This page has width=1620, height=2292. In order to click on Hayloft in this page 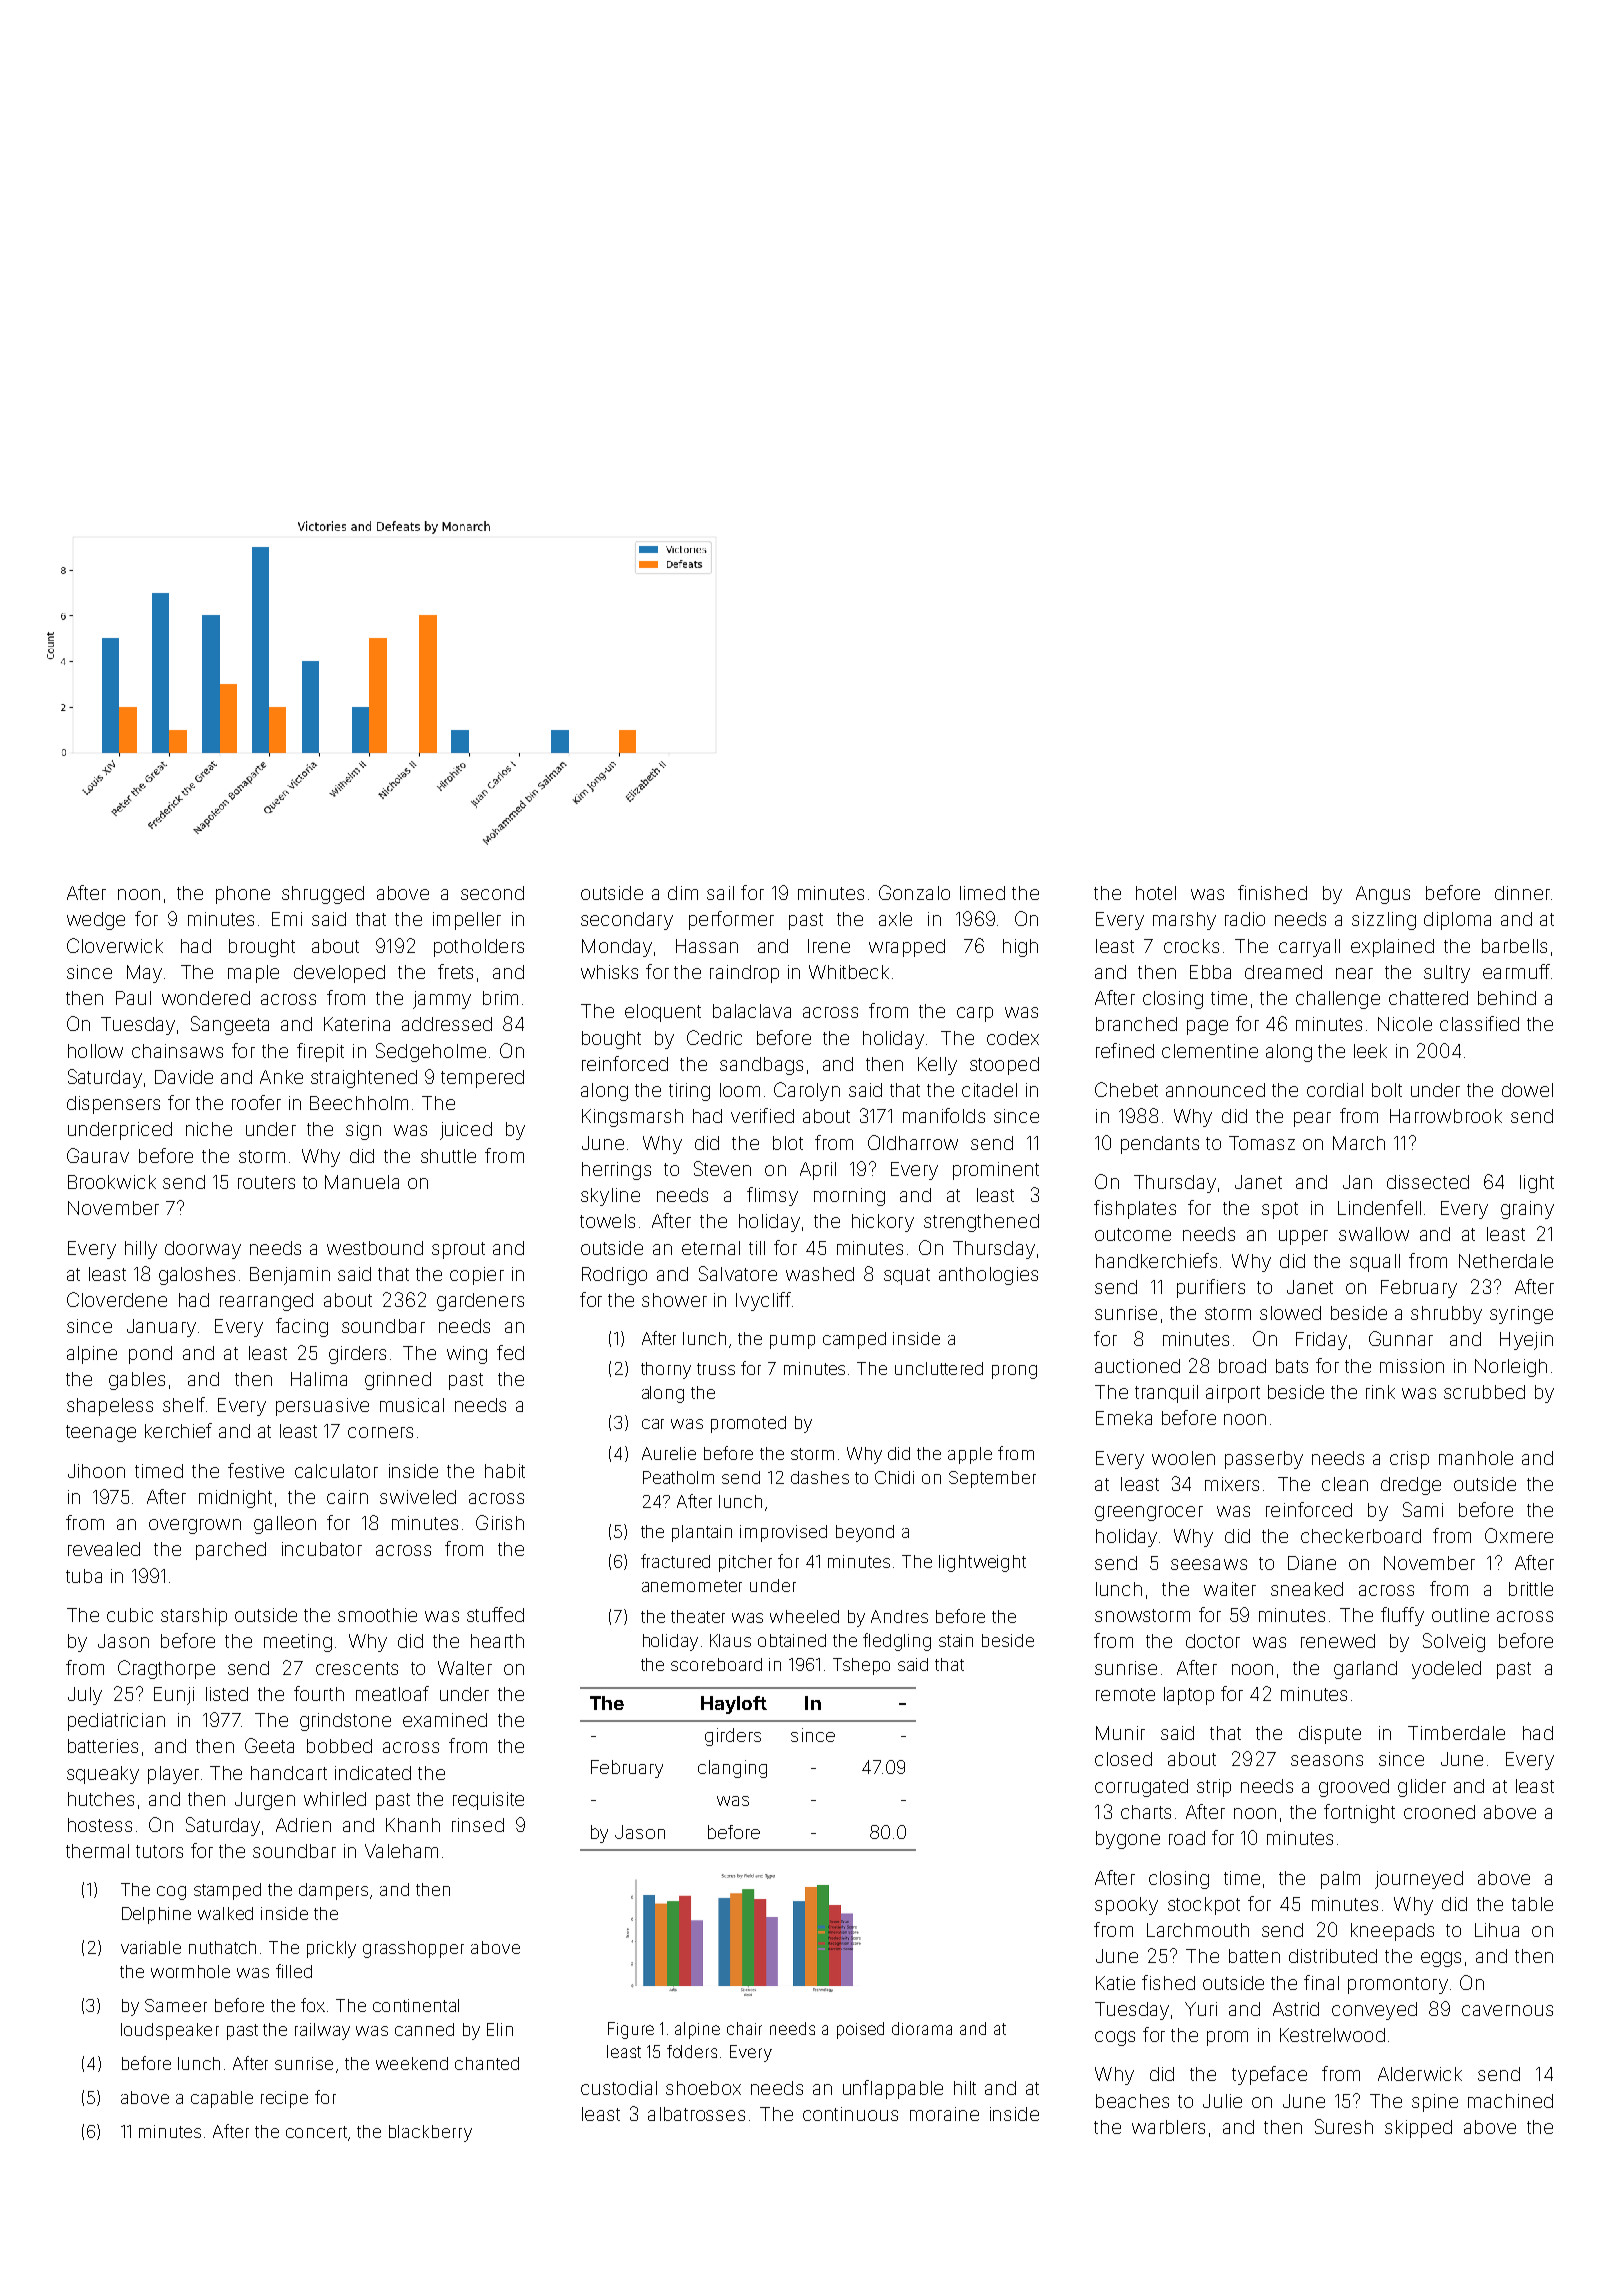, I will do `click(734, 1705)`.
